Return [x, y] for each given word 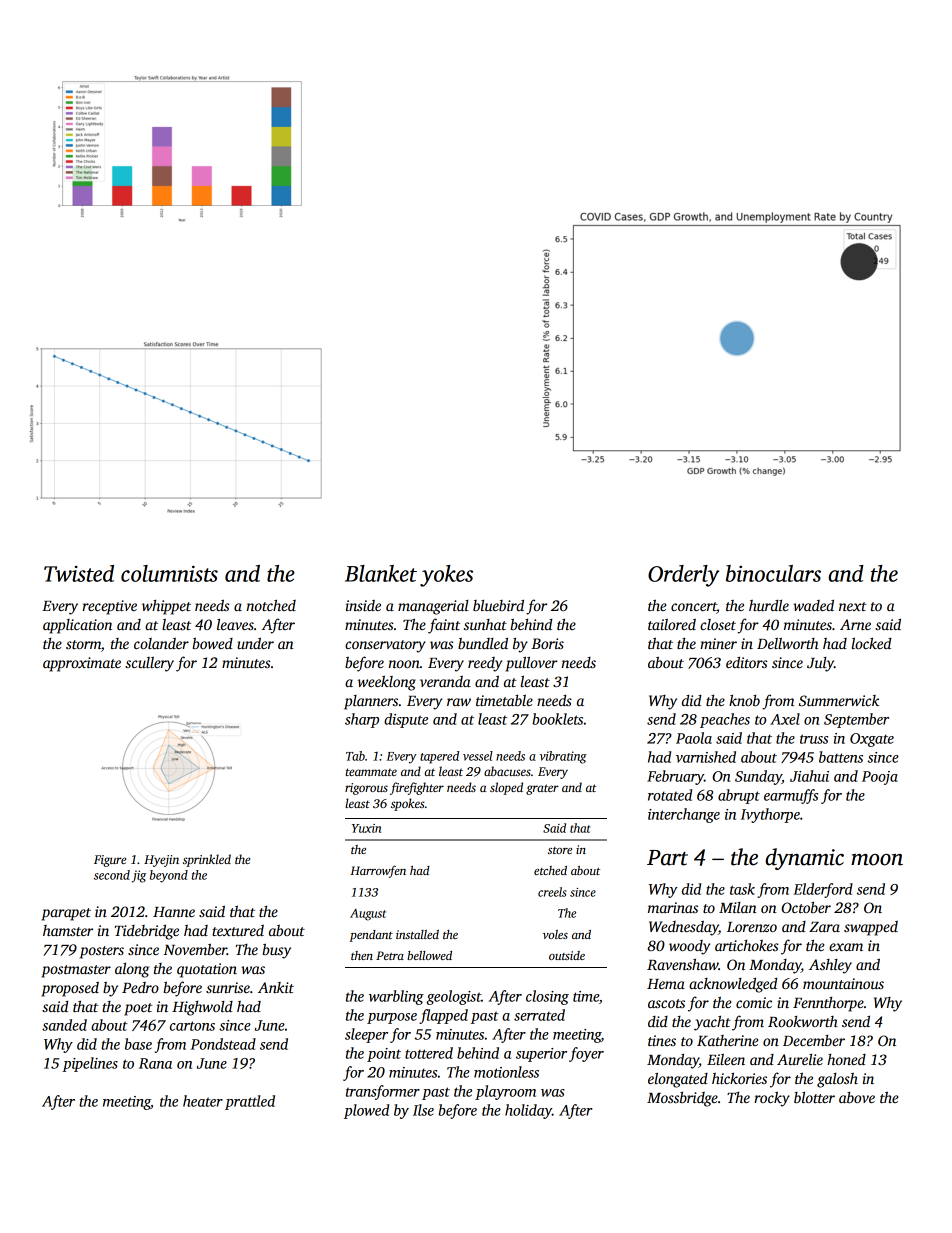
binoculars [773, 573]
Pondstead [223, 1044]
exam [846, 947]
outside [567, 955]
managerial [433, 607]
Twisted [79, 573]
